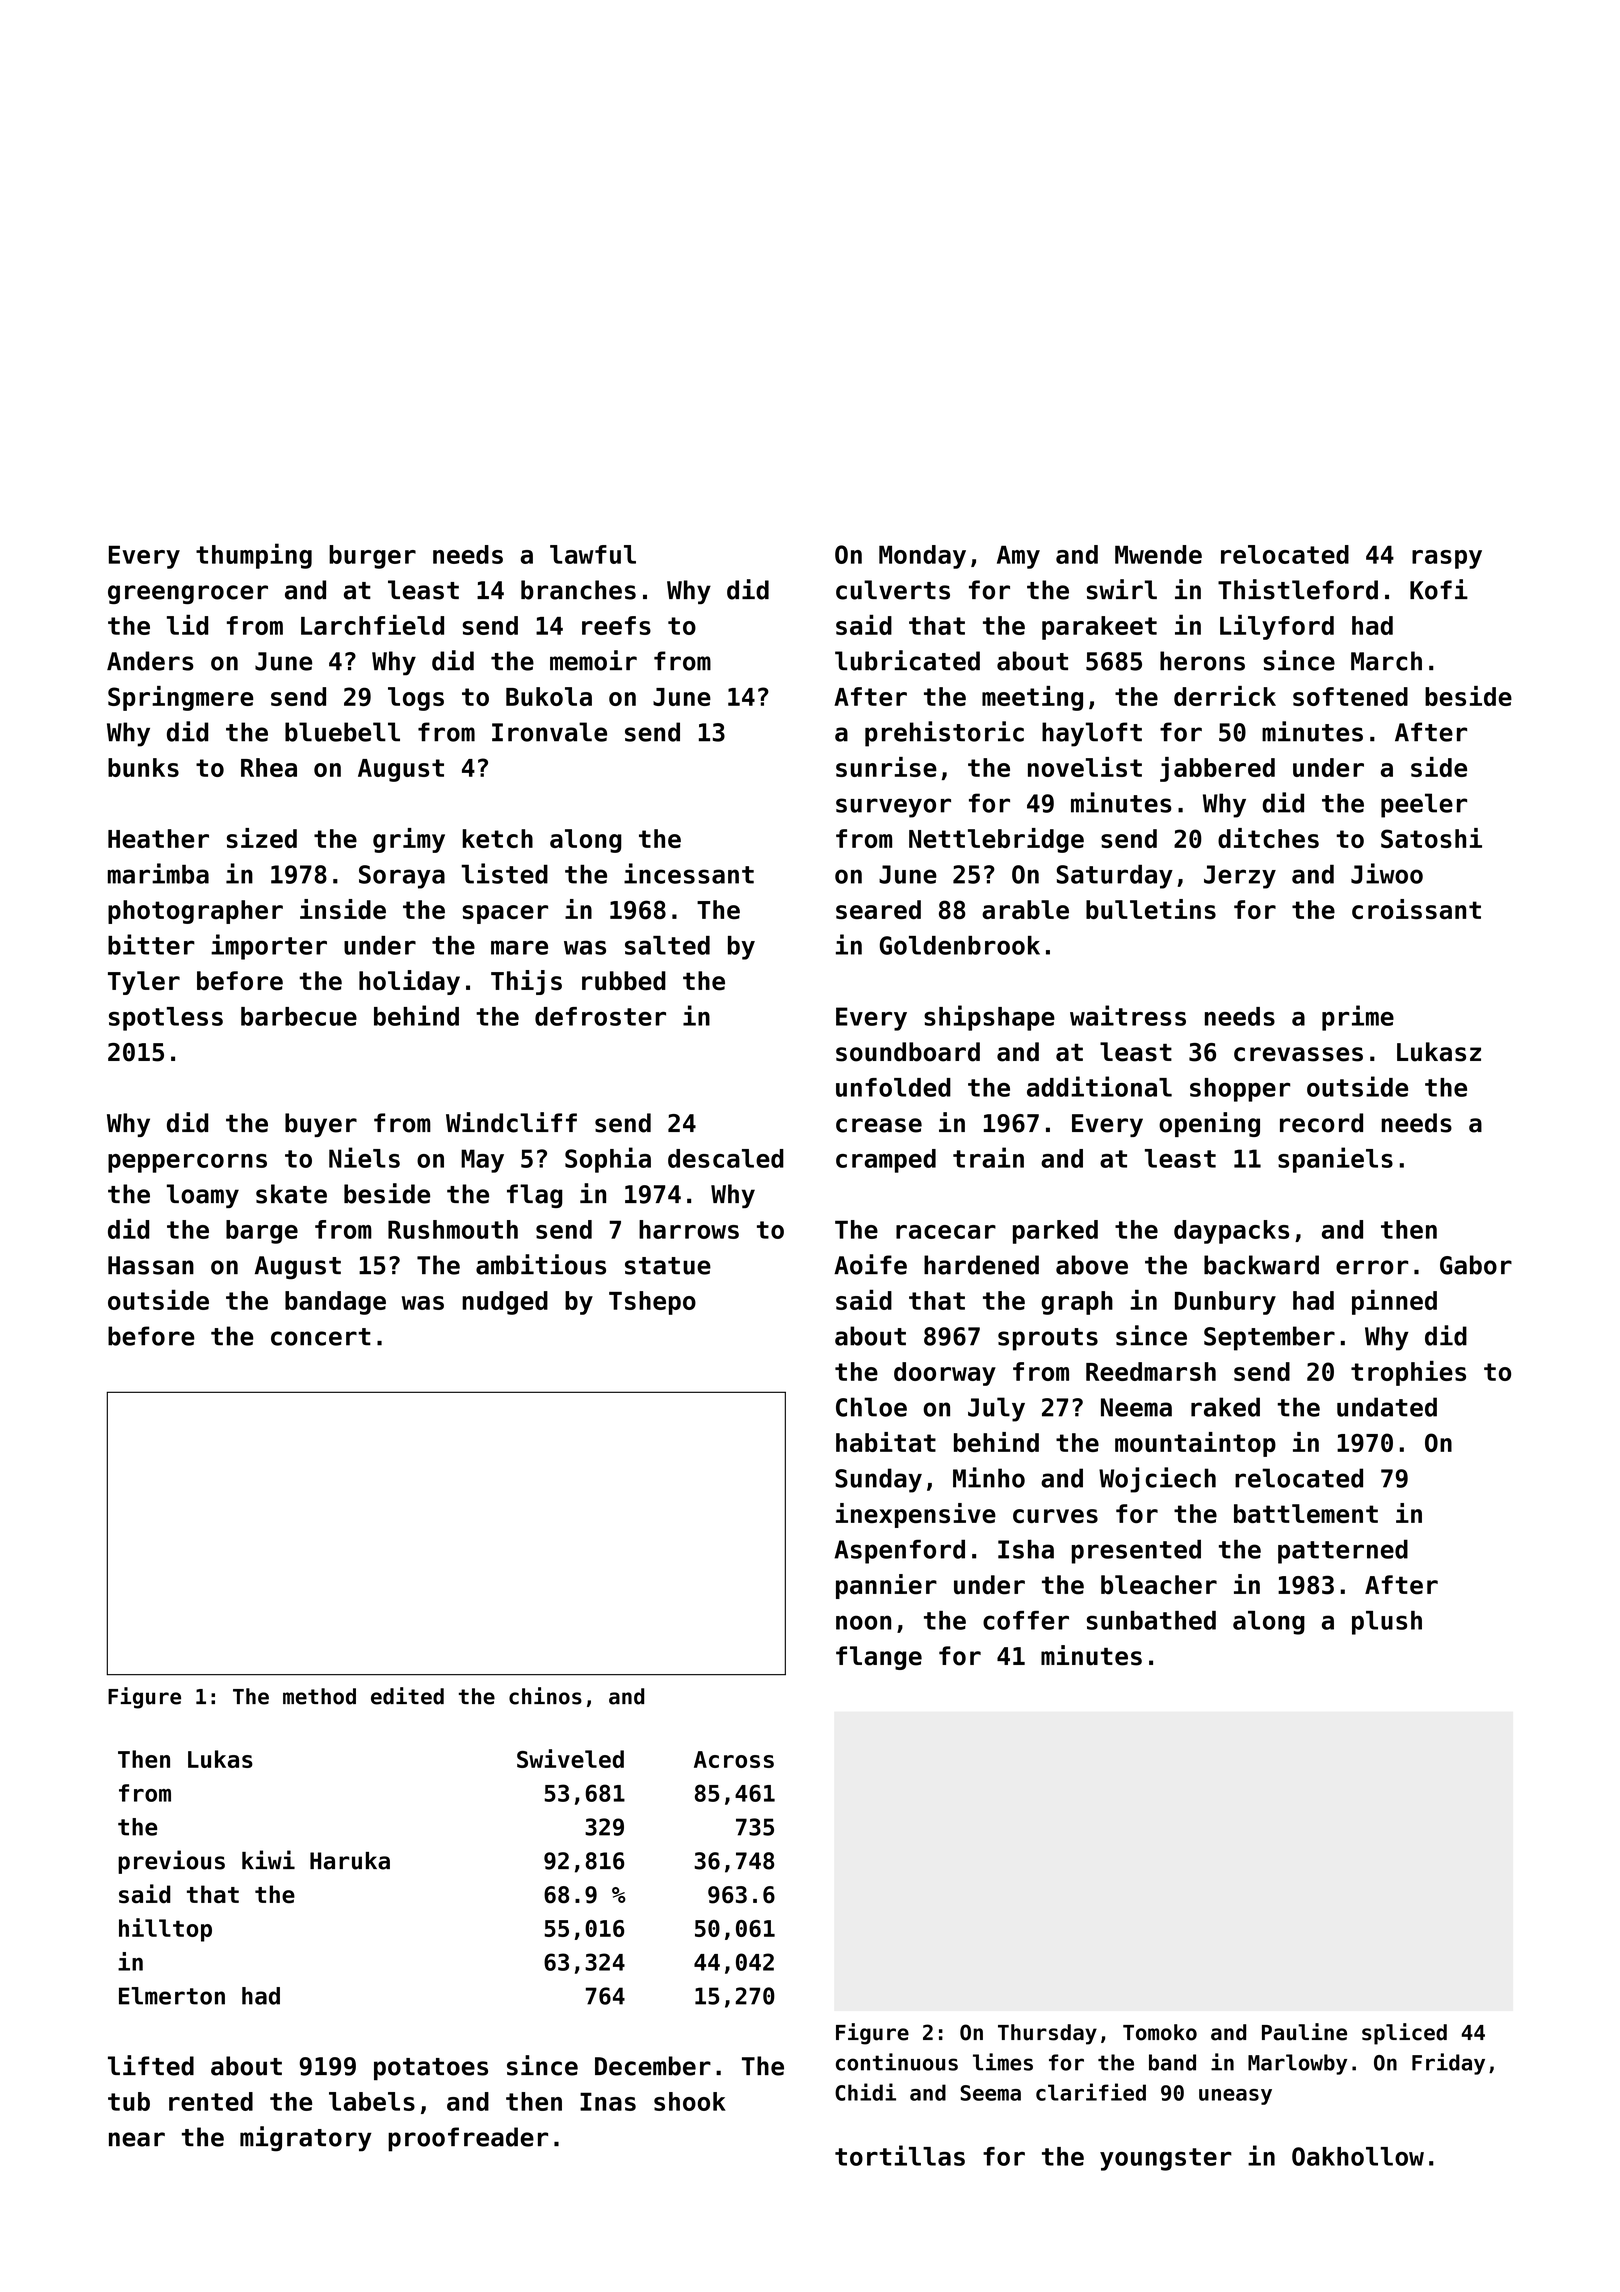  I want to click on seared, so click(878, 909).
